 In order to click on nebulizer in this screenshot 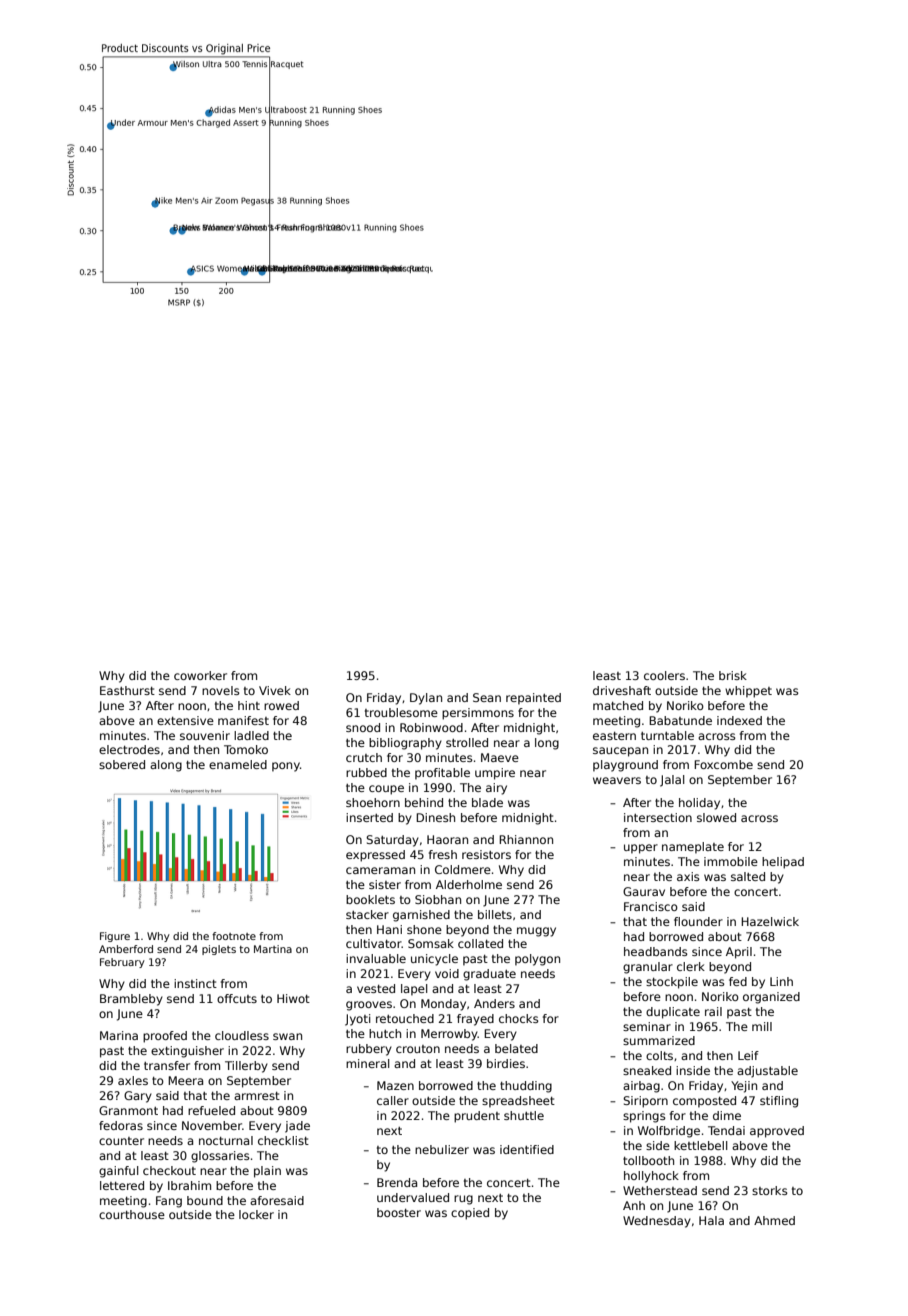, I will do `click(442, 1149)`.
